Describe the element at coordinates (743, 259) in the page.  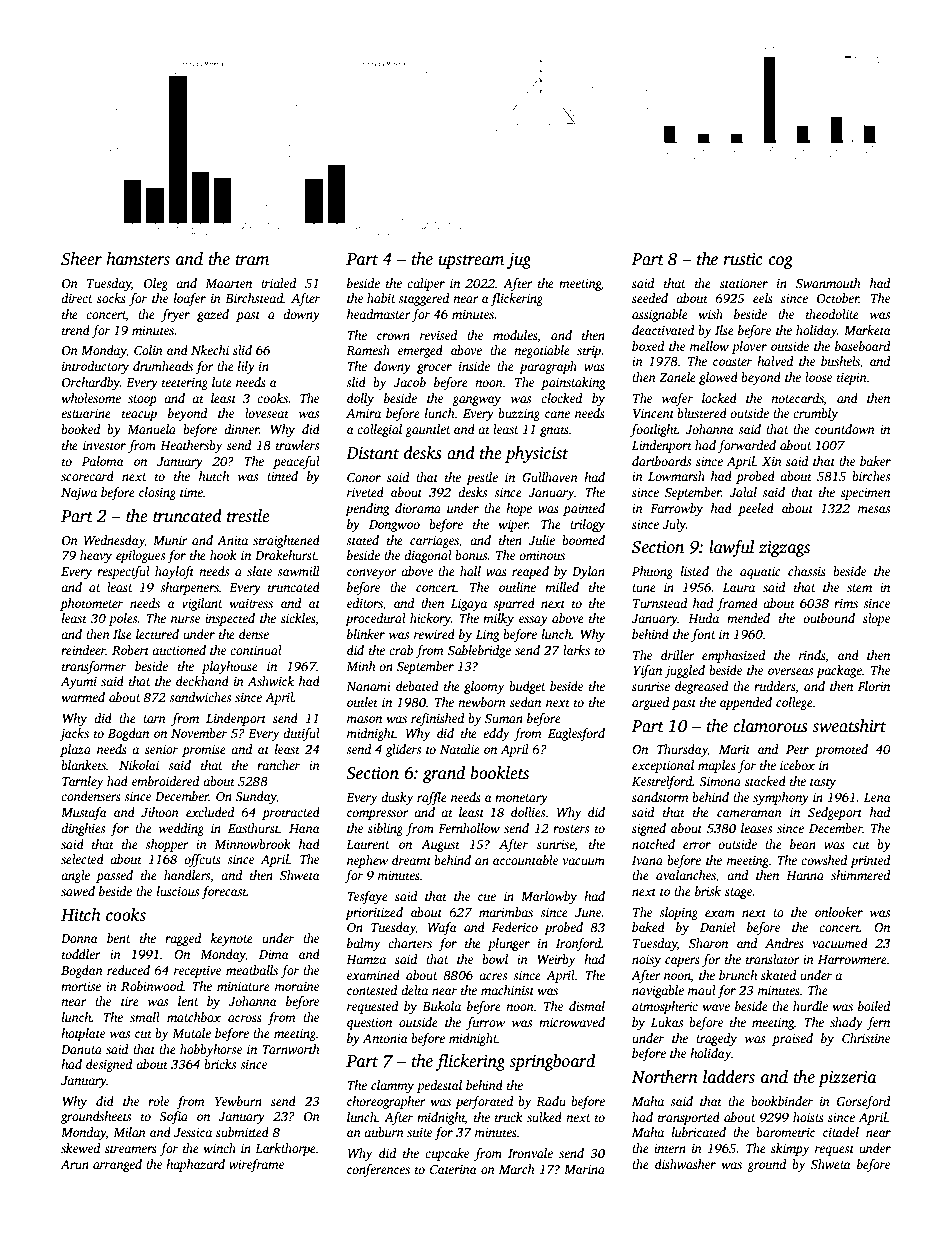
I see `rustic` at that location.
